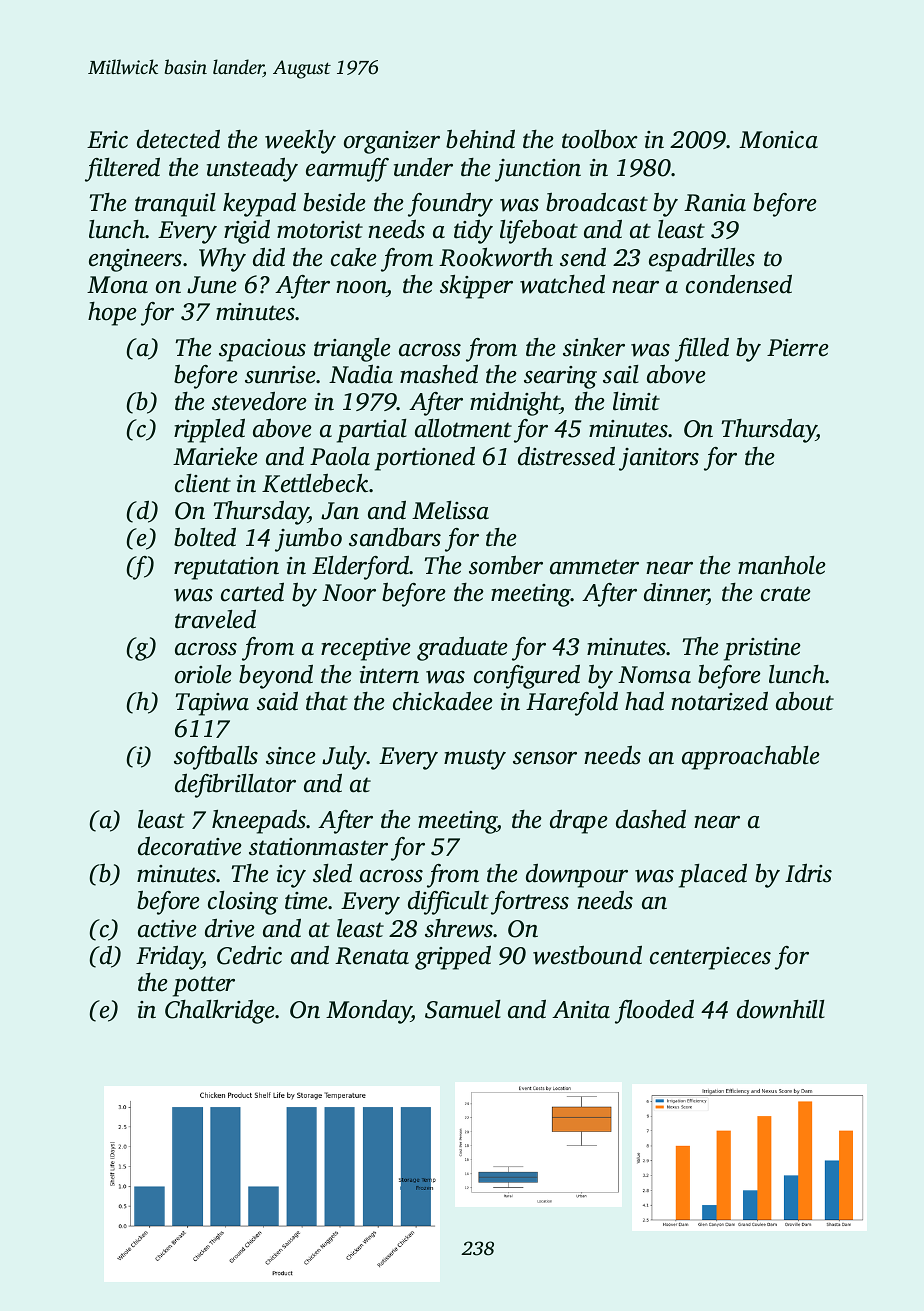 This page has width=924, height=1311. Describe the element at coordinates (439, 374) in the page. I see `mashed` at that location.
